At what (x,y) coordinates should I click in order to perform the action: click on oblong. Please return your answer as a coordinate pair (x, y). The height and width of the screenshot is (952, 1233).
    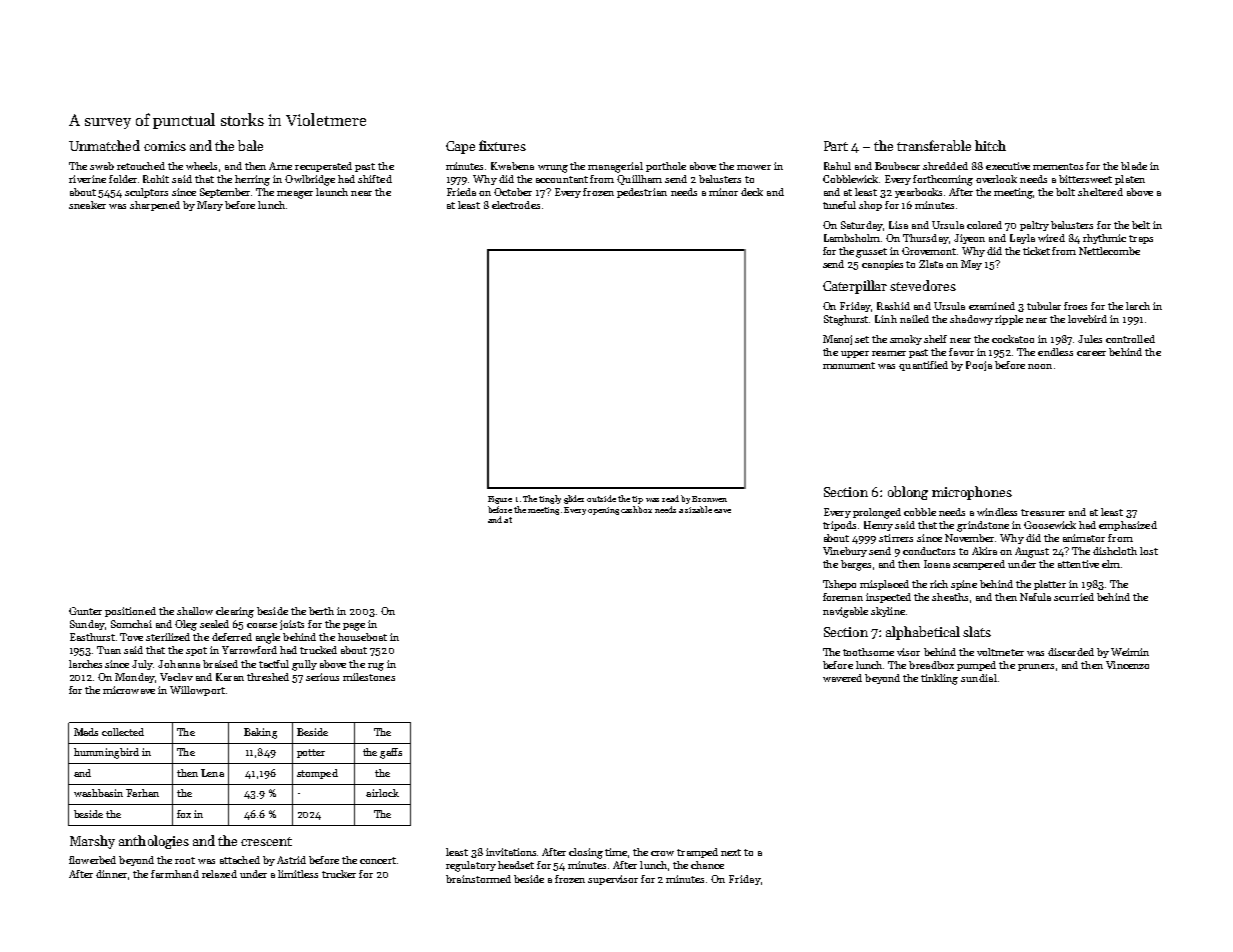
    Looking at the image, I should click on (908, 493).
